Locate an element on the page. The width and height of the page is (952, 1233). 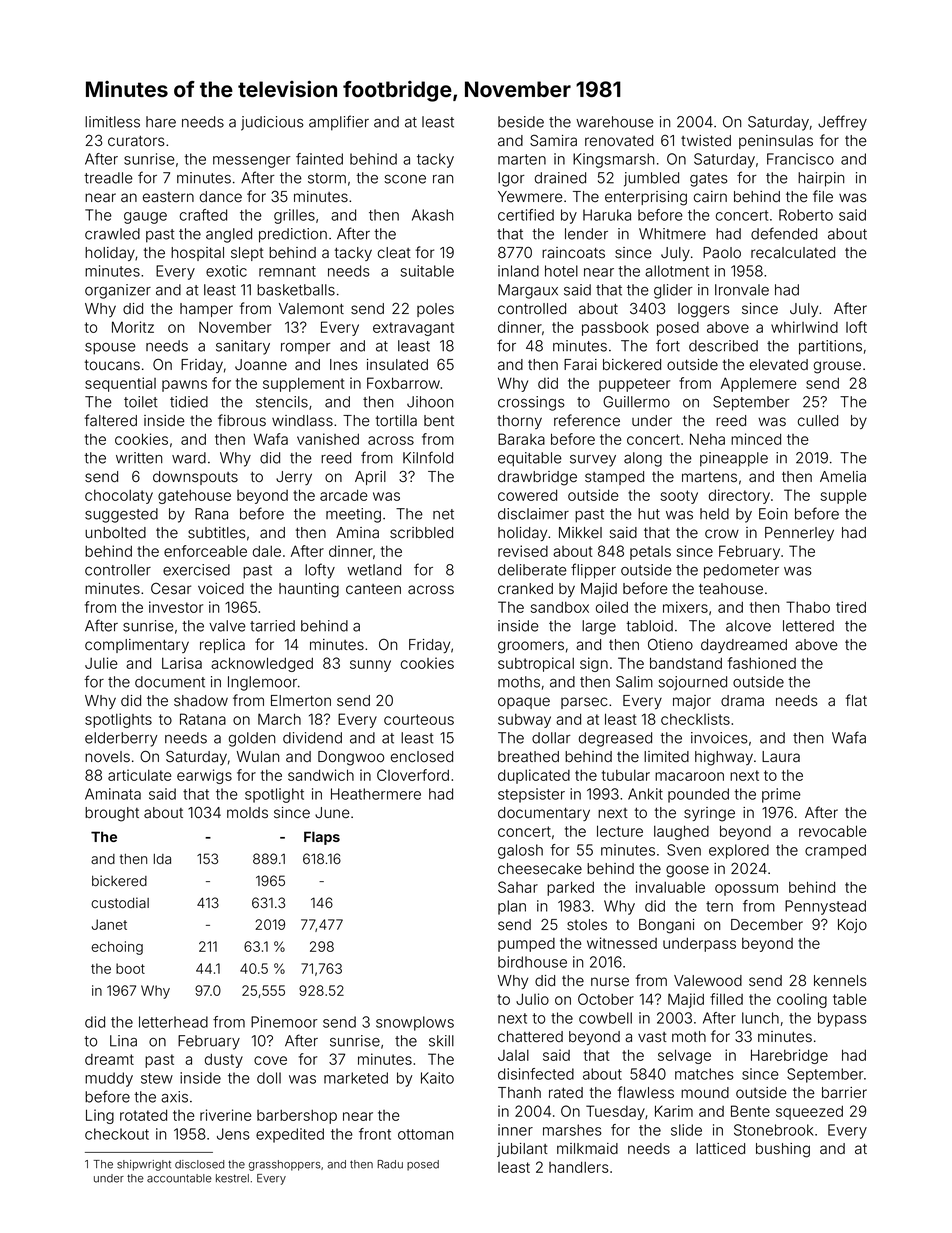
Valewood is located at coordinates (708, 981).
